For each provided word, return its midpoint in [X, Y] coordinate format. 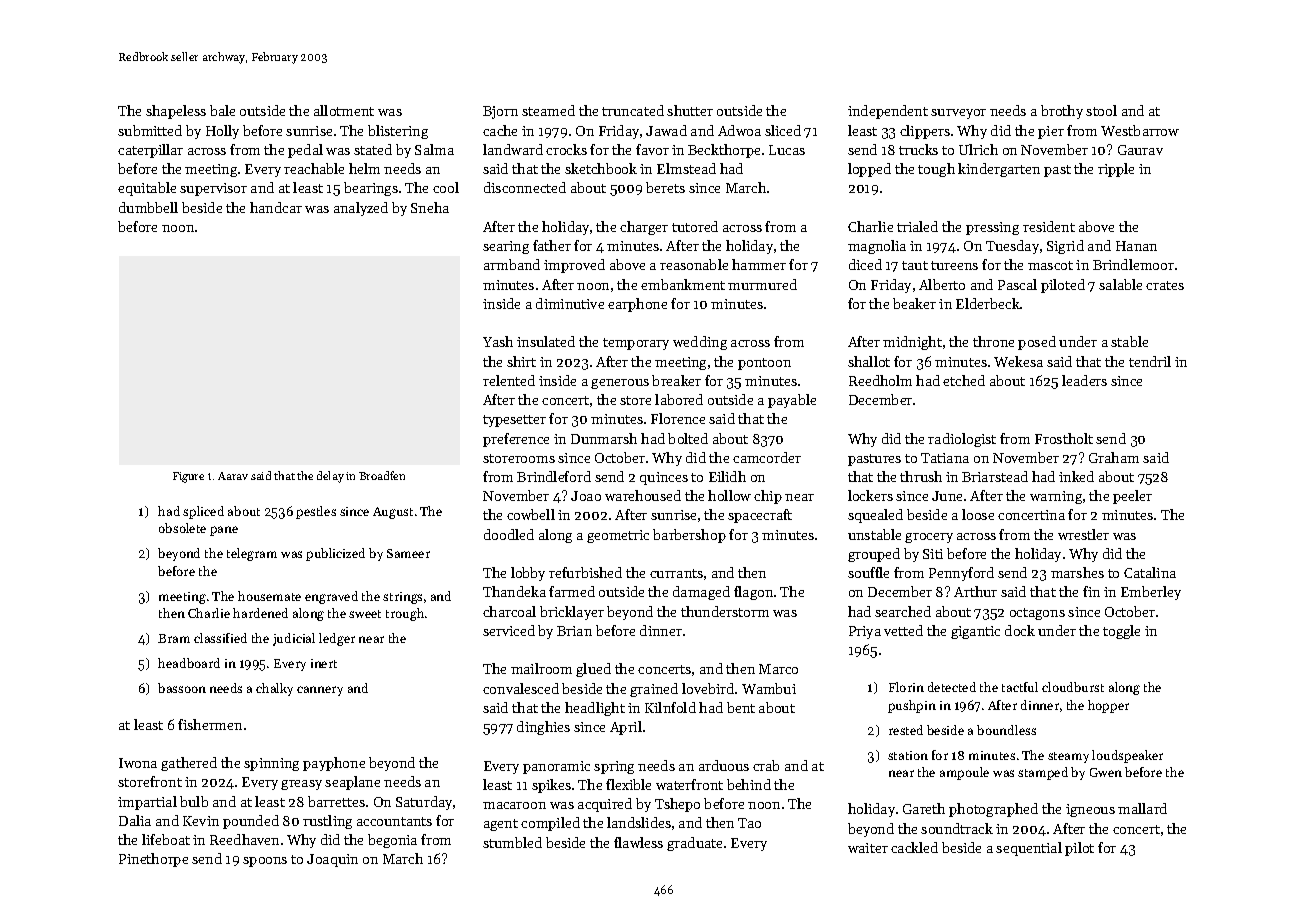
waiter [868, 848]
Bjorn [500, 112]
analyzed [361, 209]
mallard [1142, 808]
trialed [917, 226]
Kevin [201, 821]
